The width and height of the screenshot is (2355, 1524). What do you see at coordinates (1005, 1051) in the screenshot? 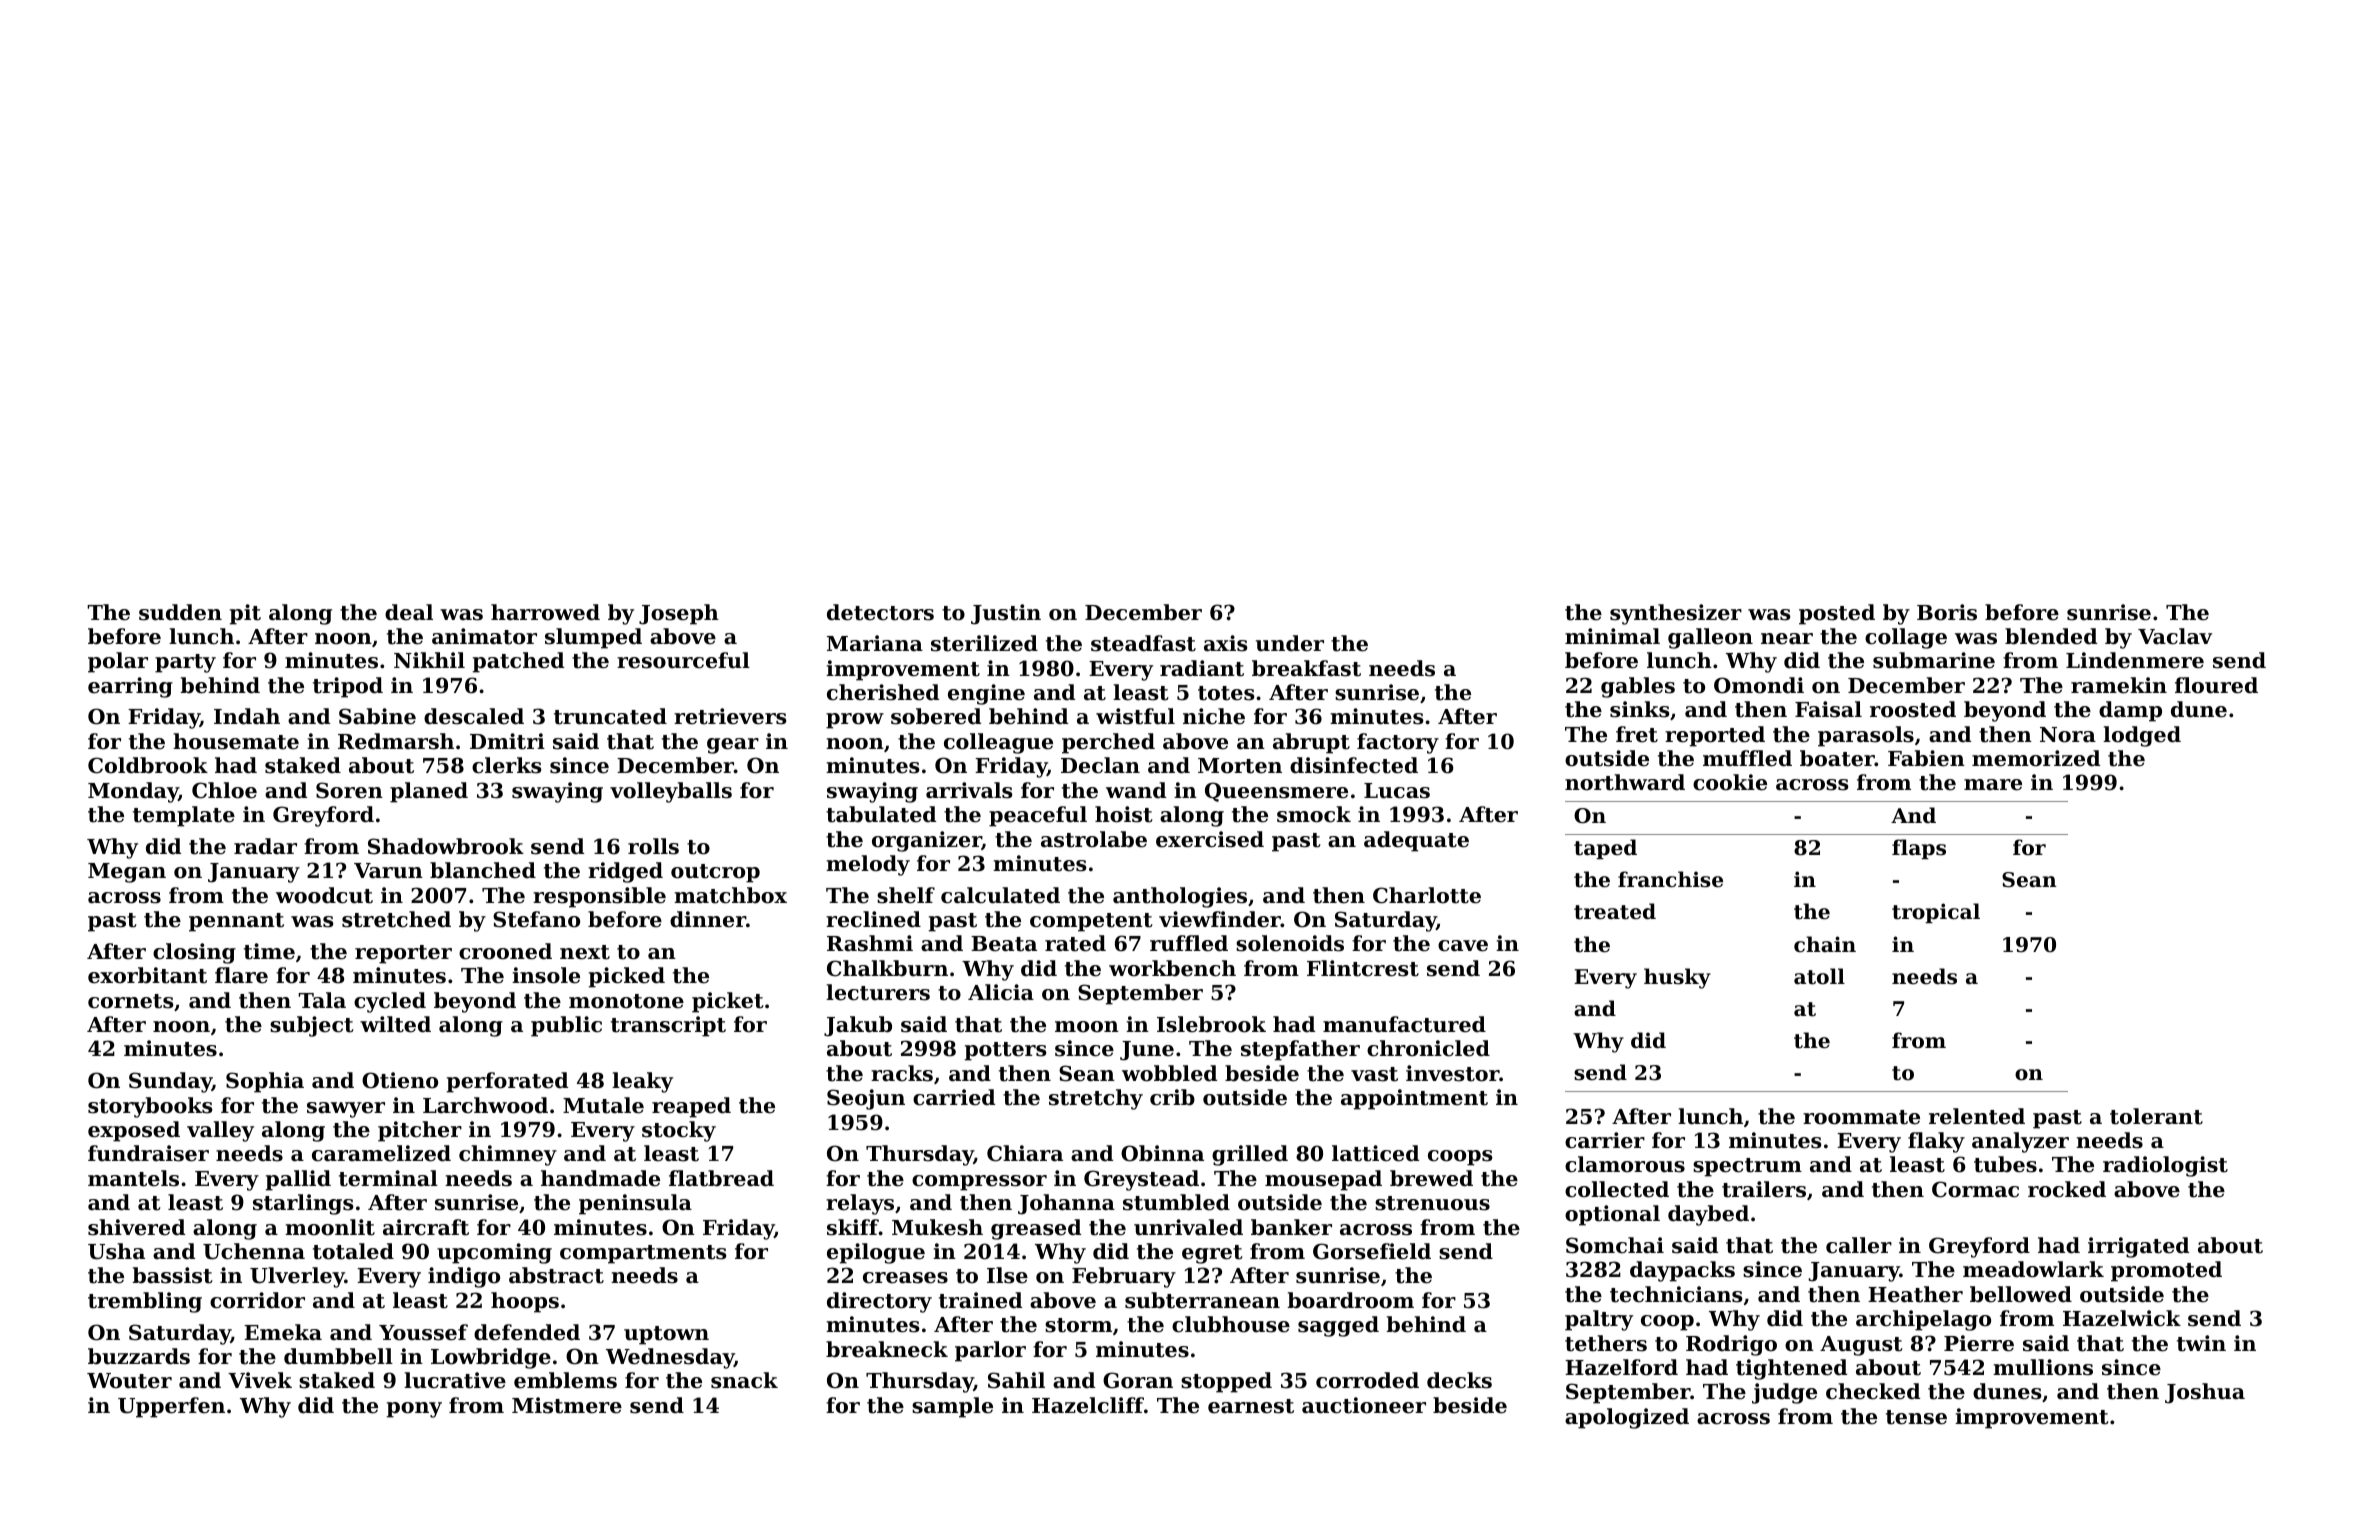
I see `potters` at bounding box center [1005, 1051].
